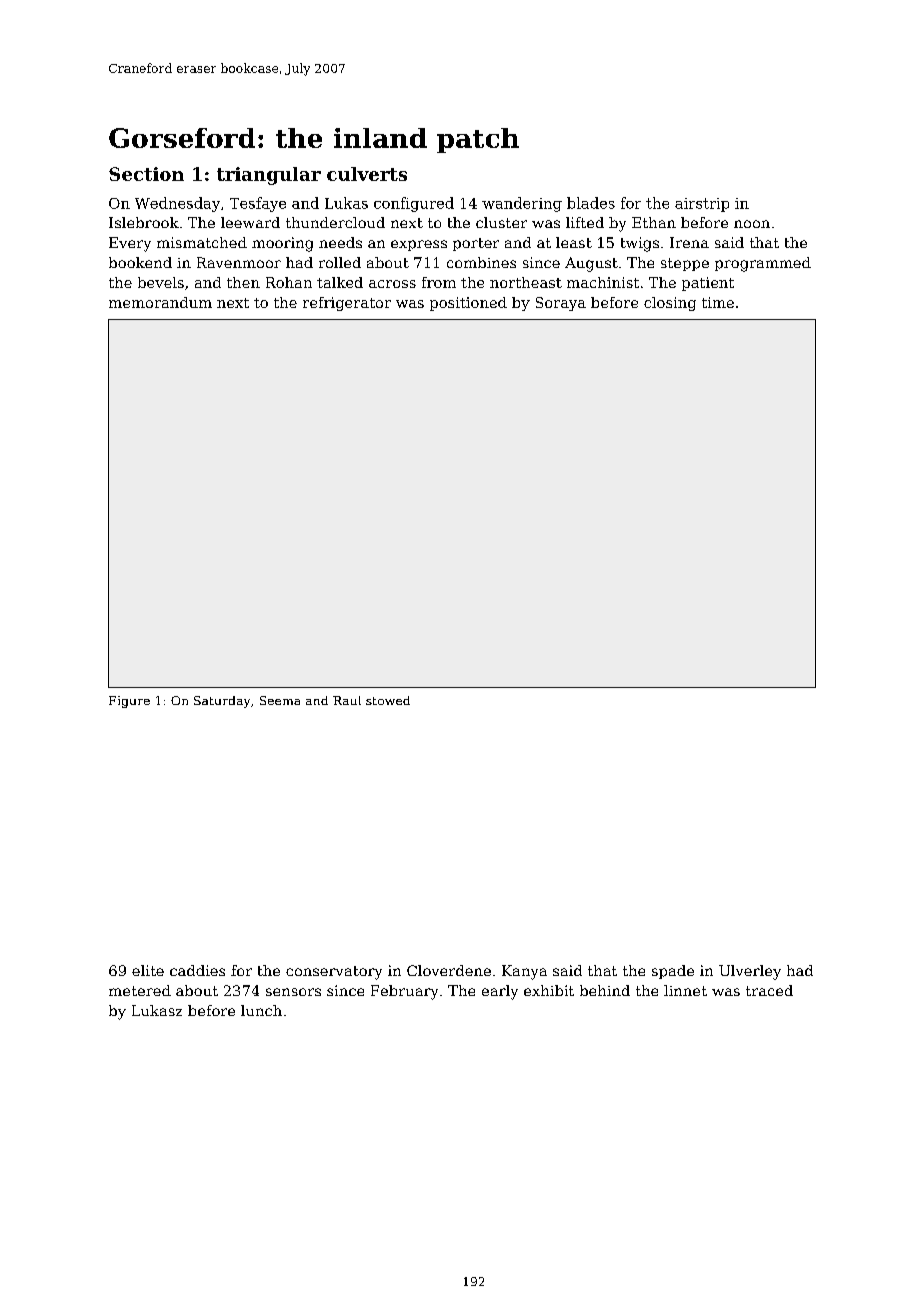  What do you see at coordinates (347, 700) in the screenshot?
I see `Raul` at bounding box center [347, 700].
